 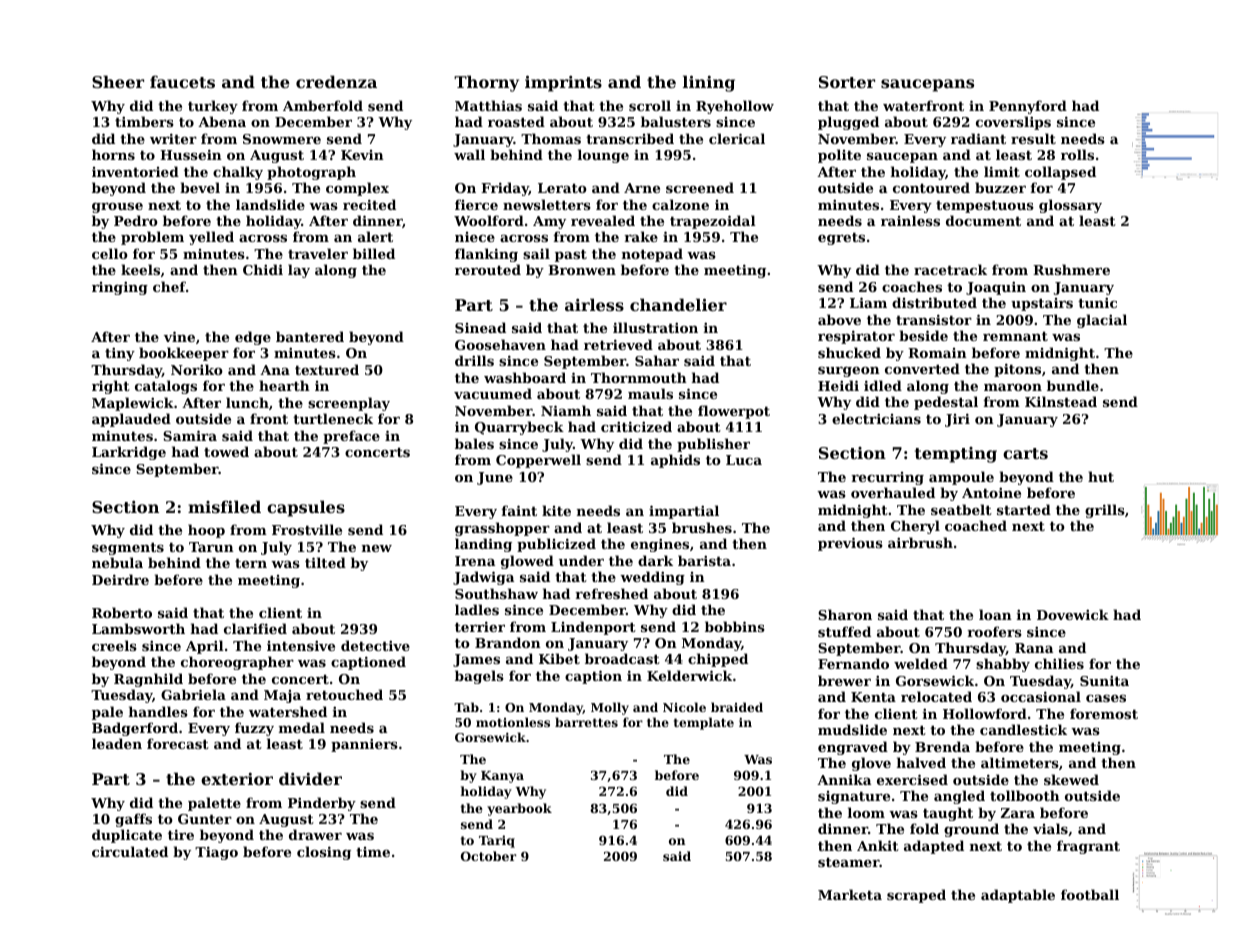 I want to click on Marketa, so click(x=850, y=894).
